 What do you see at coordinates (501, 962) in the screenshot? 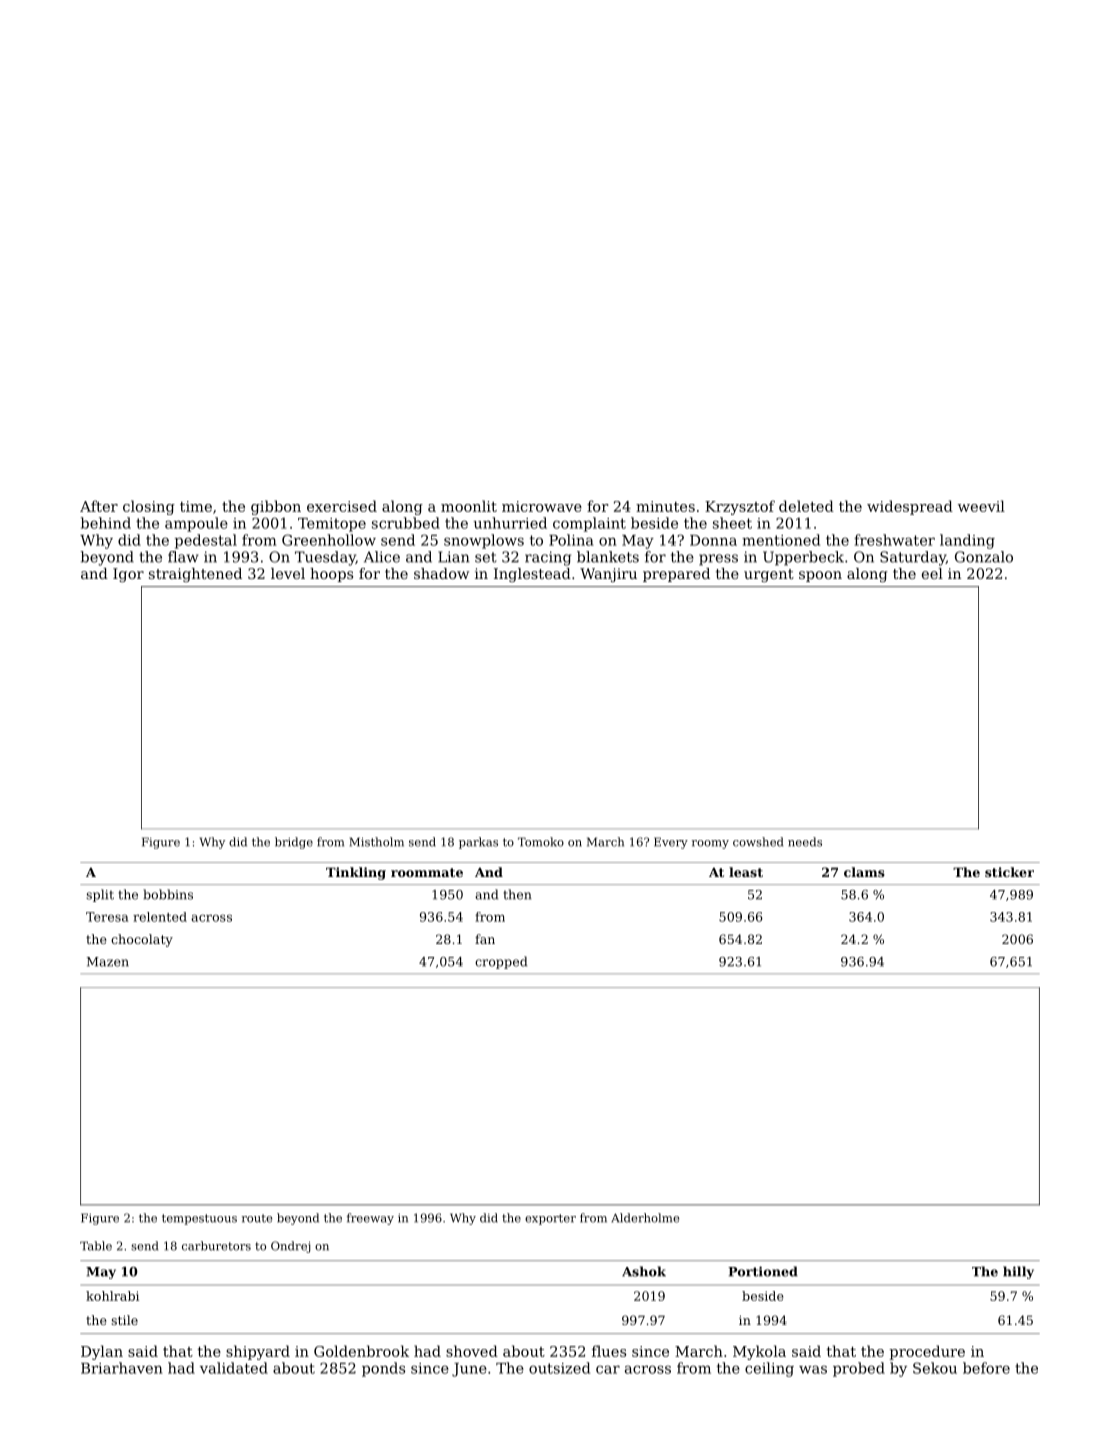
I see `cropped` at bounding box center [501, 962].
